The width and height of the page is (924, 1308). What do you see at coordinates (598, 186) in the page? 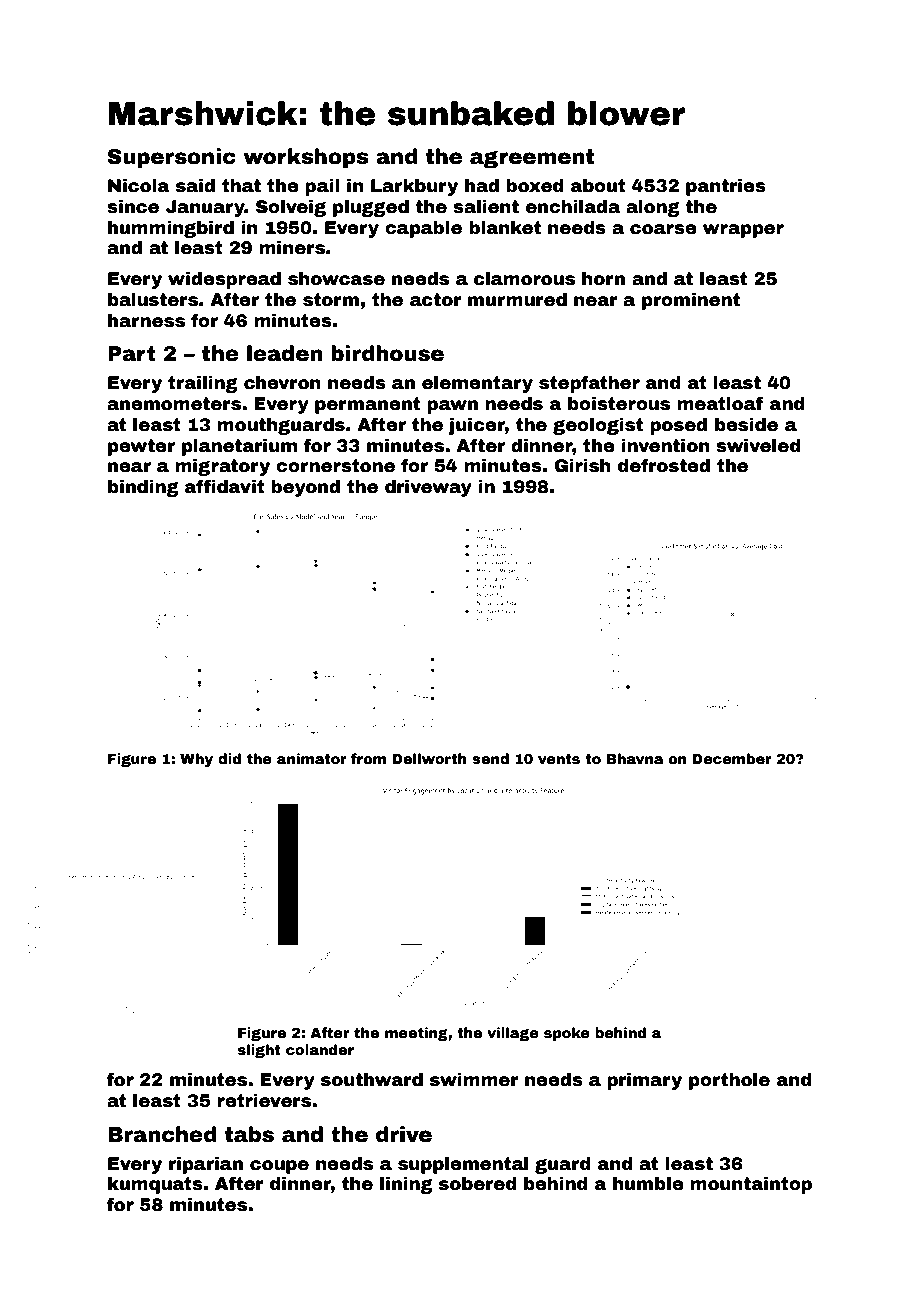
I see `about` at bounding box center [598, 186].
